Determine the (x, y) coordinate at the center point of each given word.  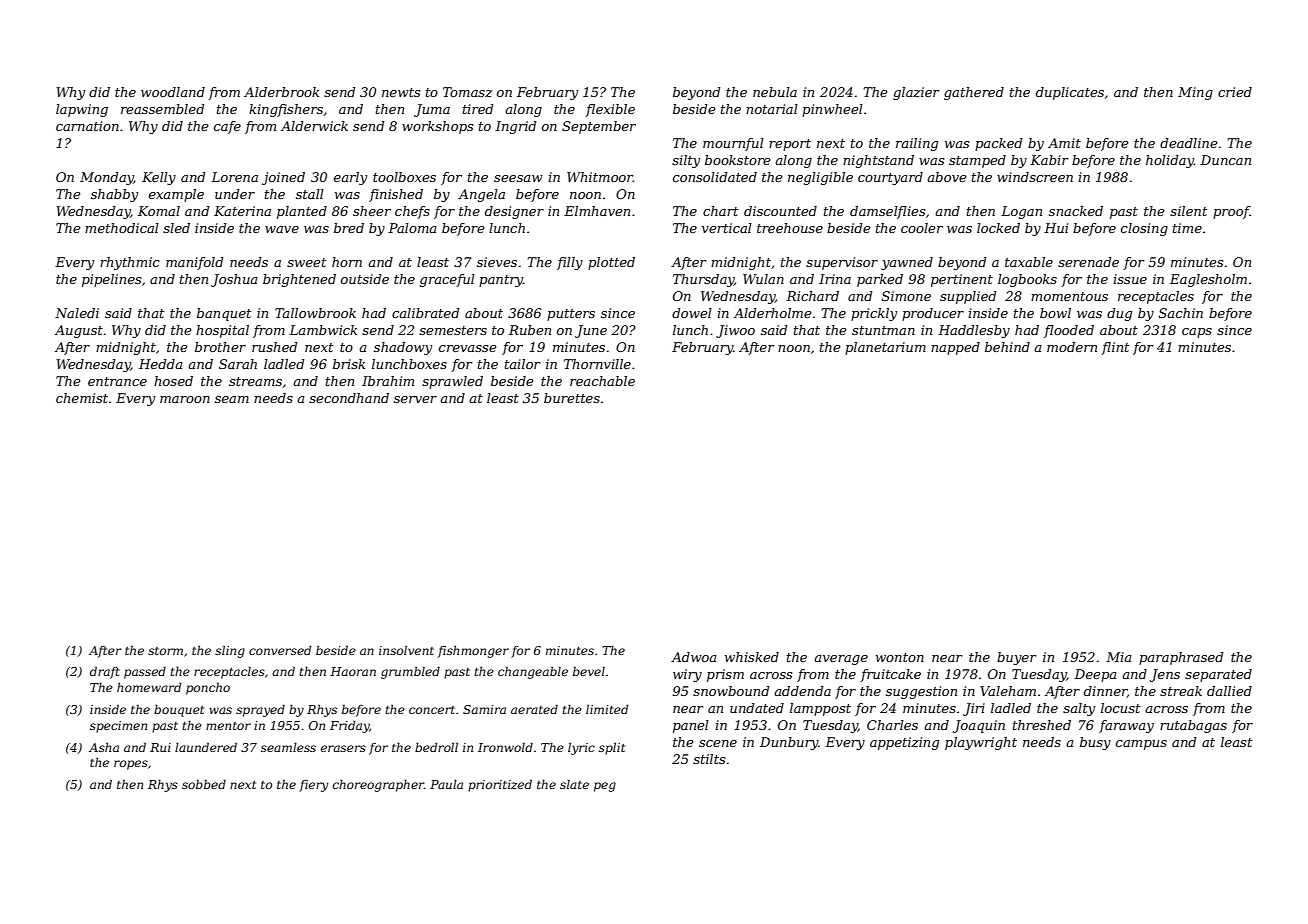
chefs (412, 212)
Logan (1021, 212)
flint (1115, 348)
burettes (572, 398)
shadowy (403, 348)
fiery (314, 786)
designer (514, 212)
